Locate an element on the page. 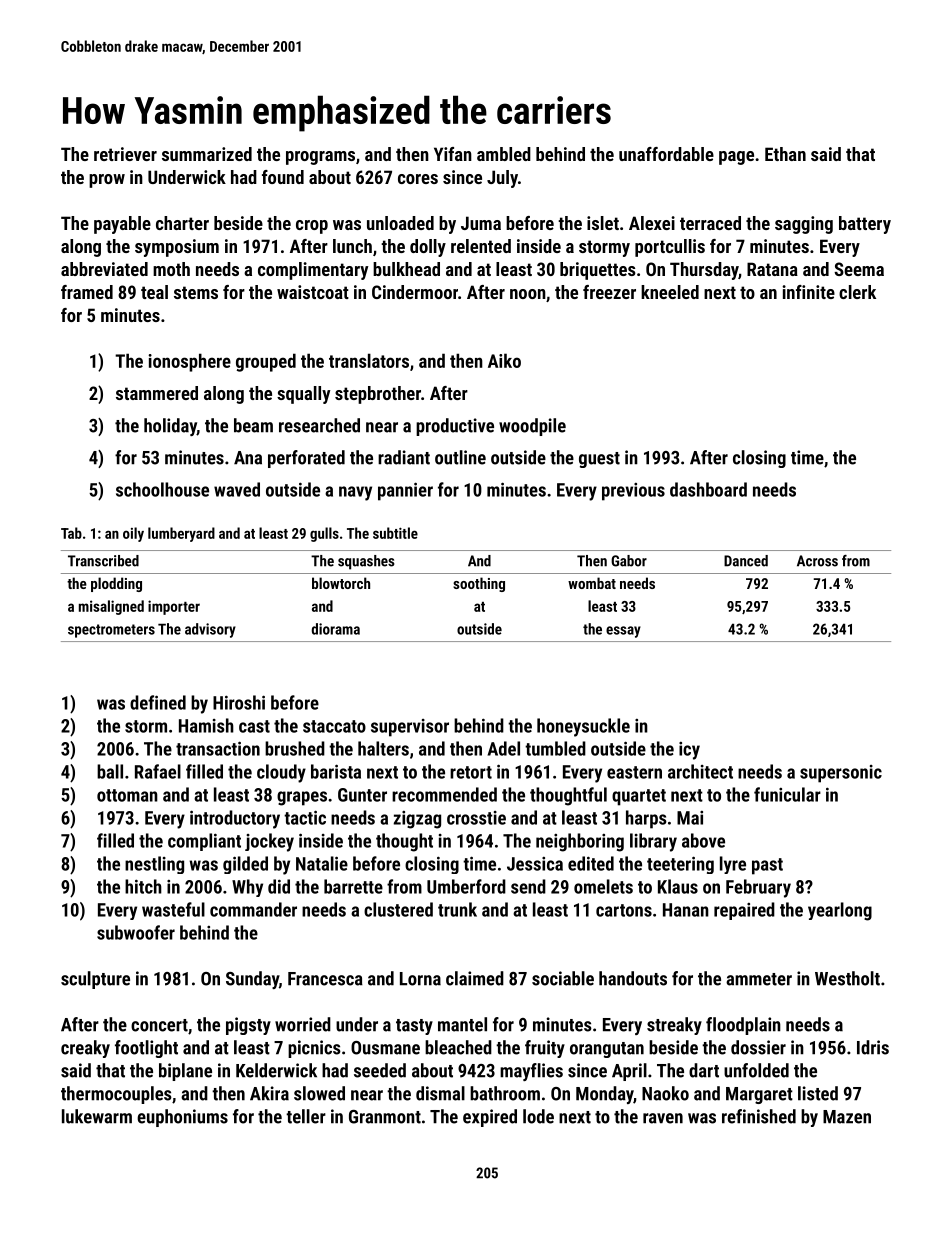 The height and width of the image is (1233, 952). Ethan is located at coordinates (785, 154).
